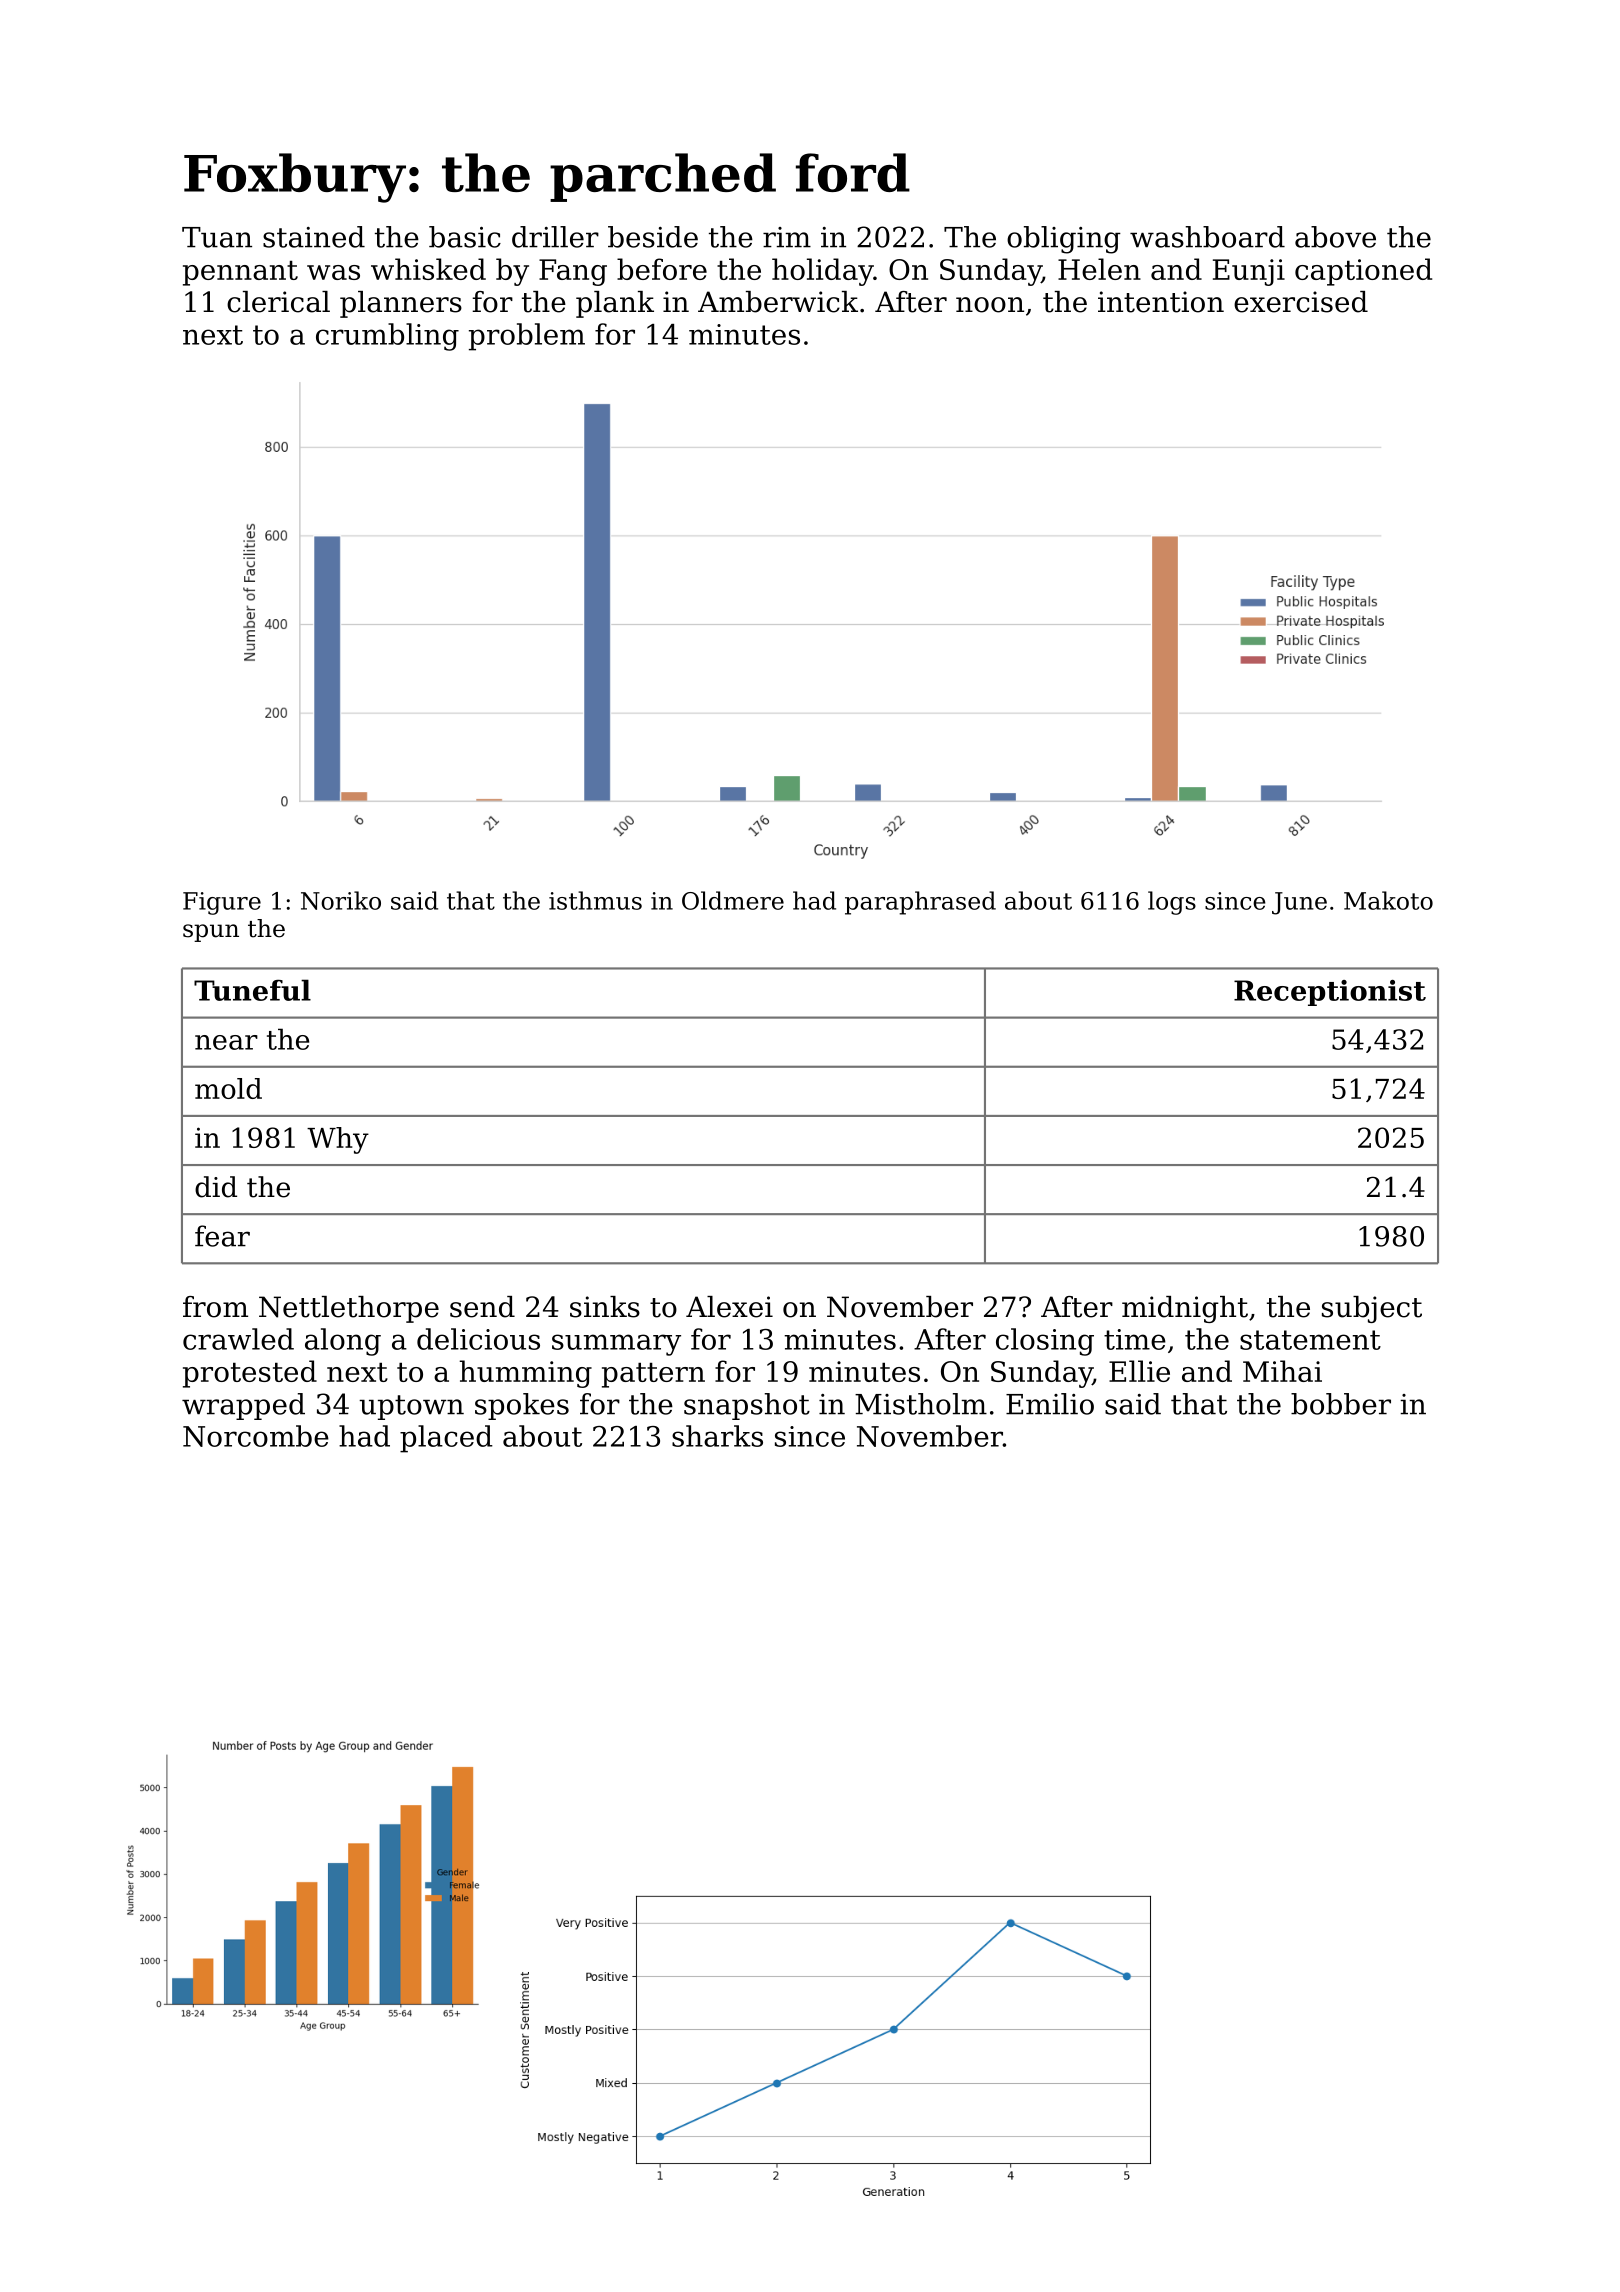 The width and height of the image is (1620, 2292). Describe the element at coordinates (478, 1339) in the image. I see `delicious` at that location.
